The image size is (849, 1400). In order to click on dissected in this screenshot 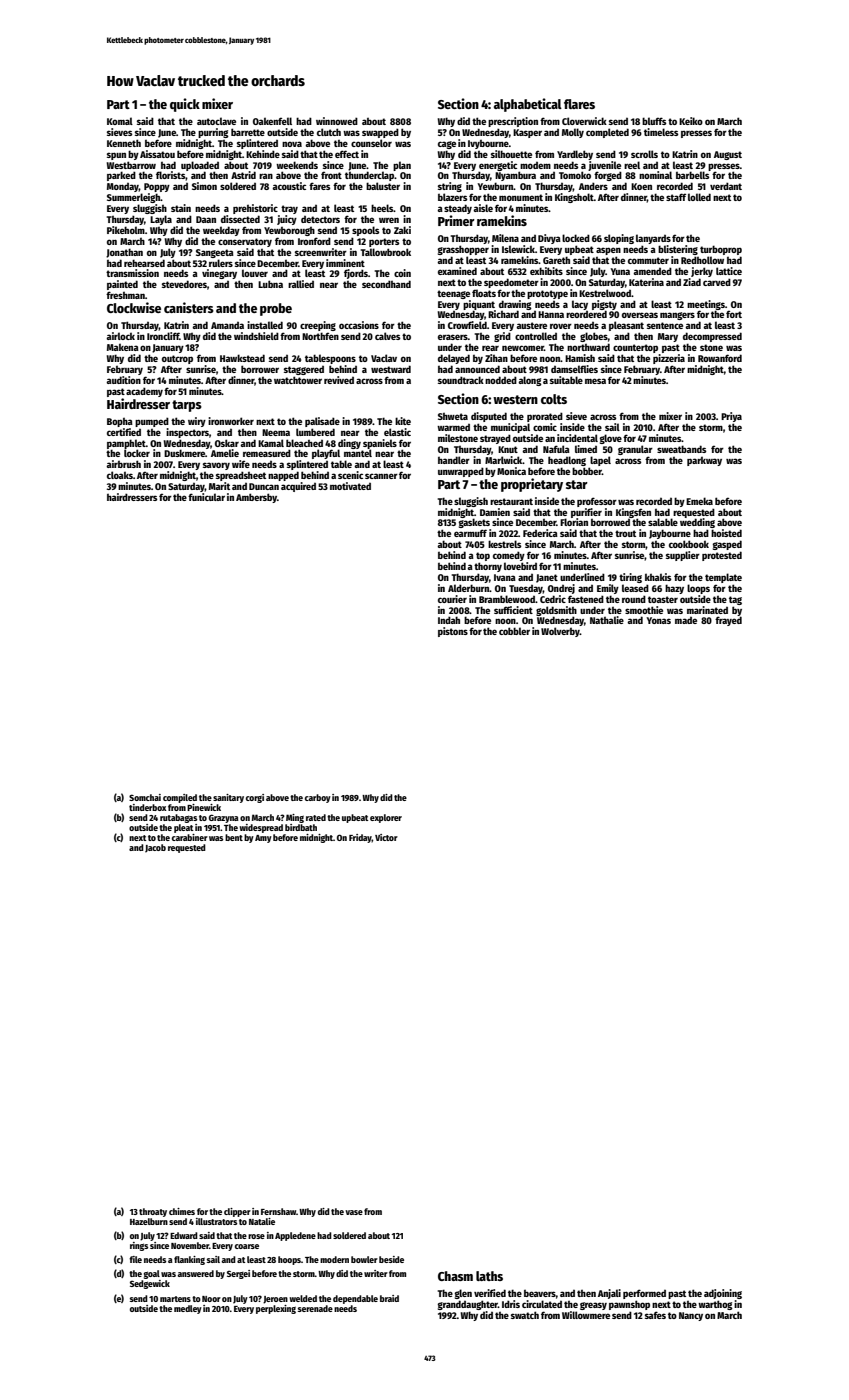, I will do `click(240, 219)`.
